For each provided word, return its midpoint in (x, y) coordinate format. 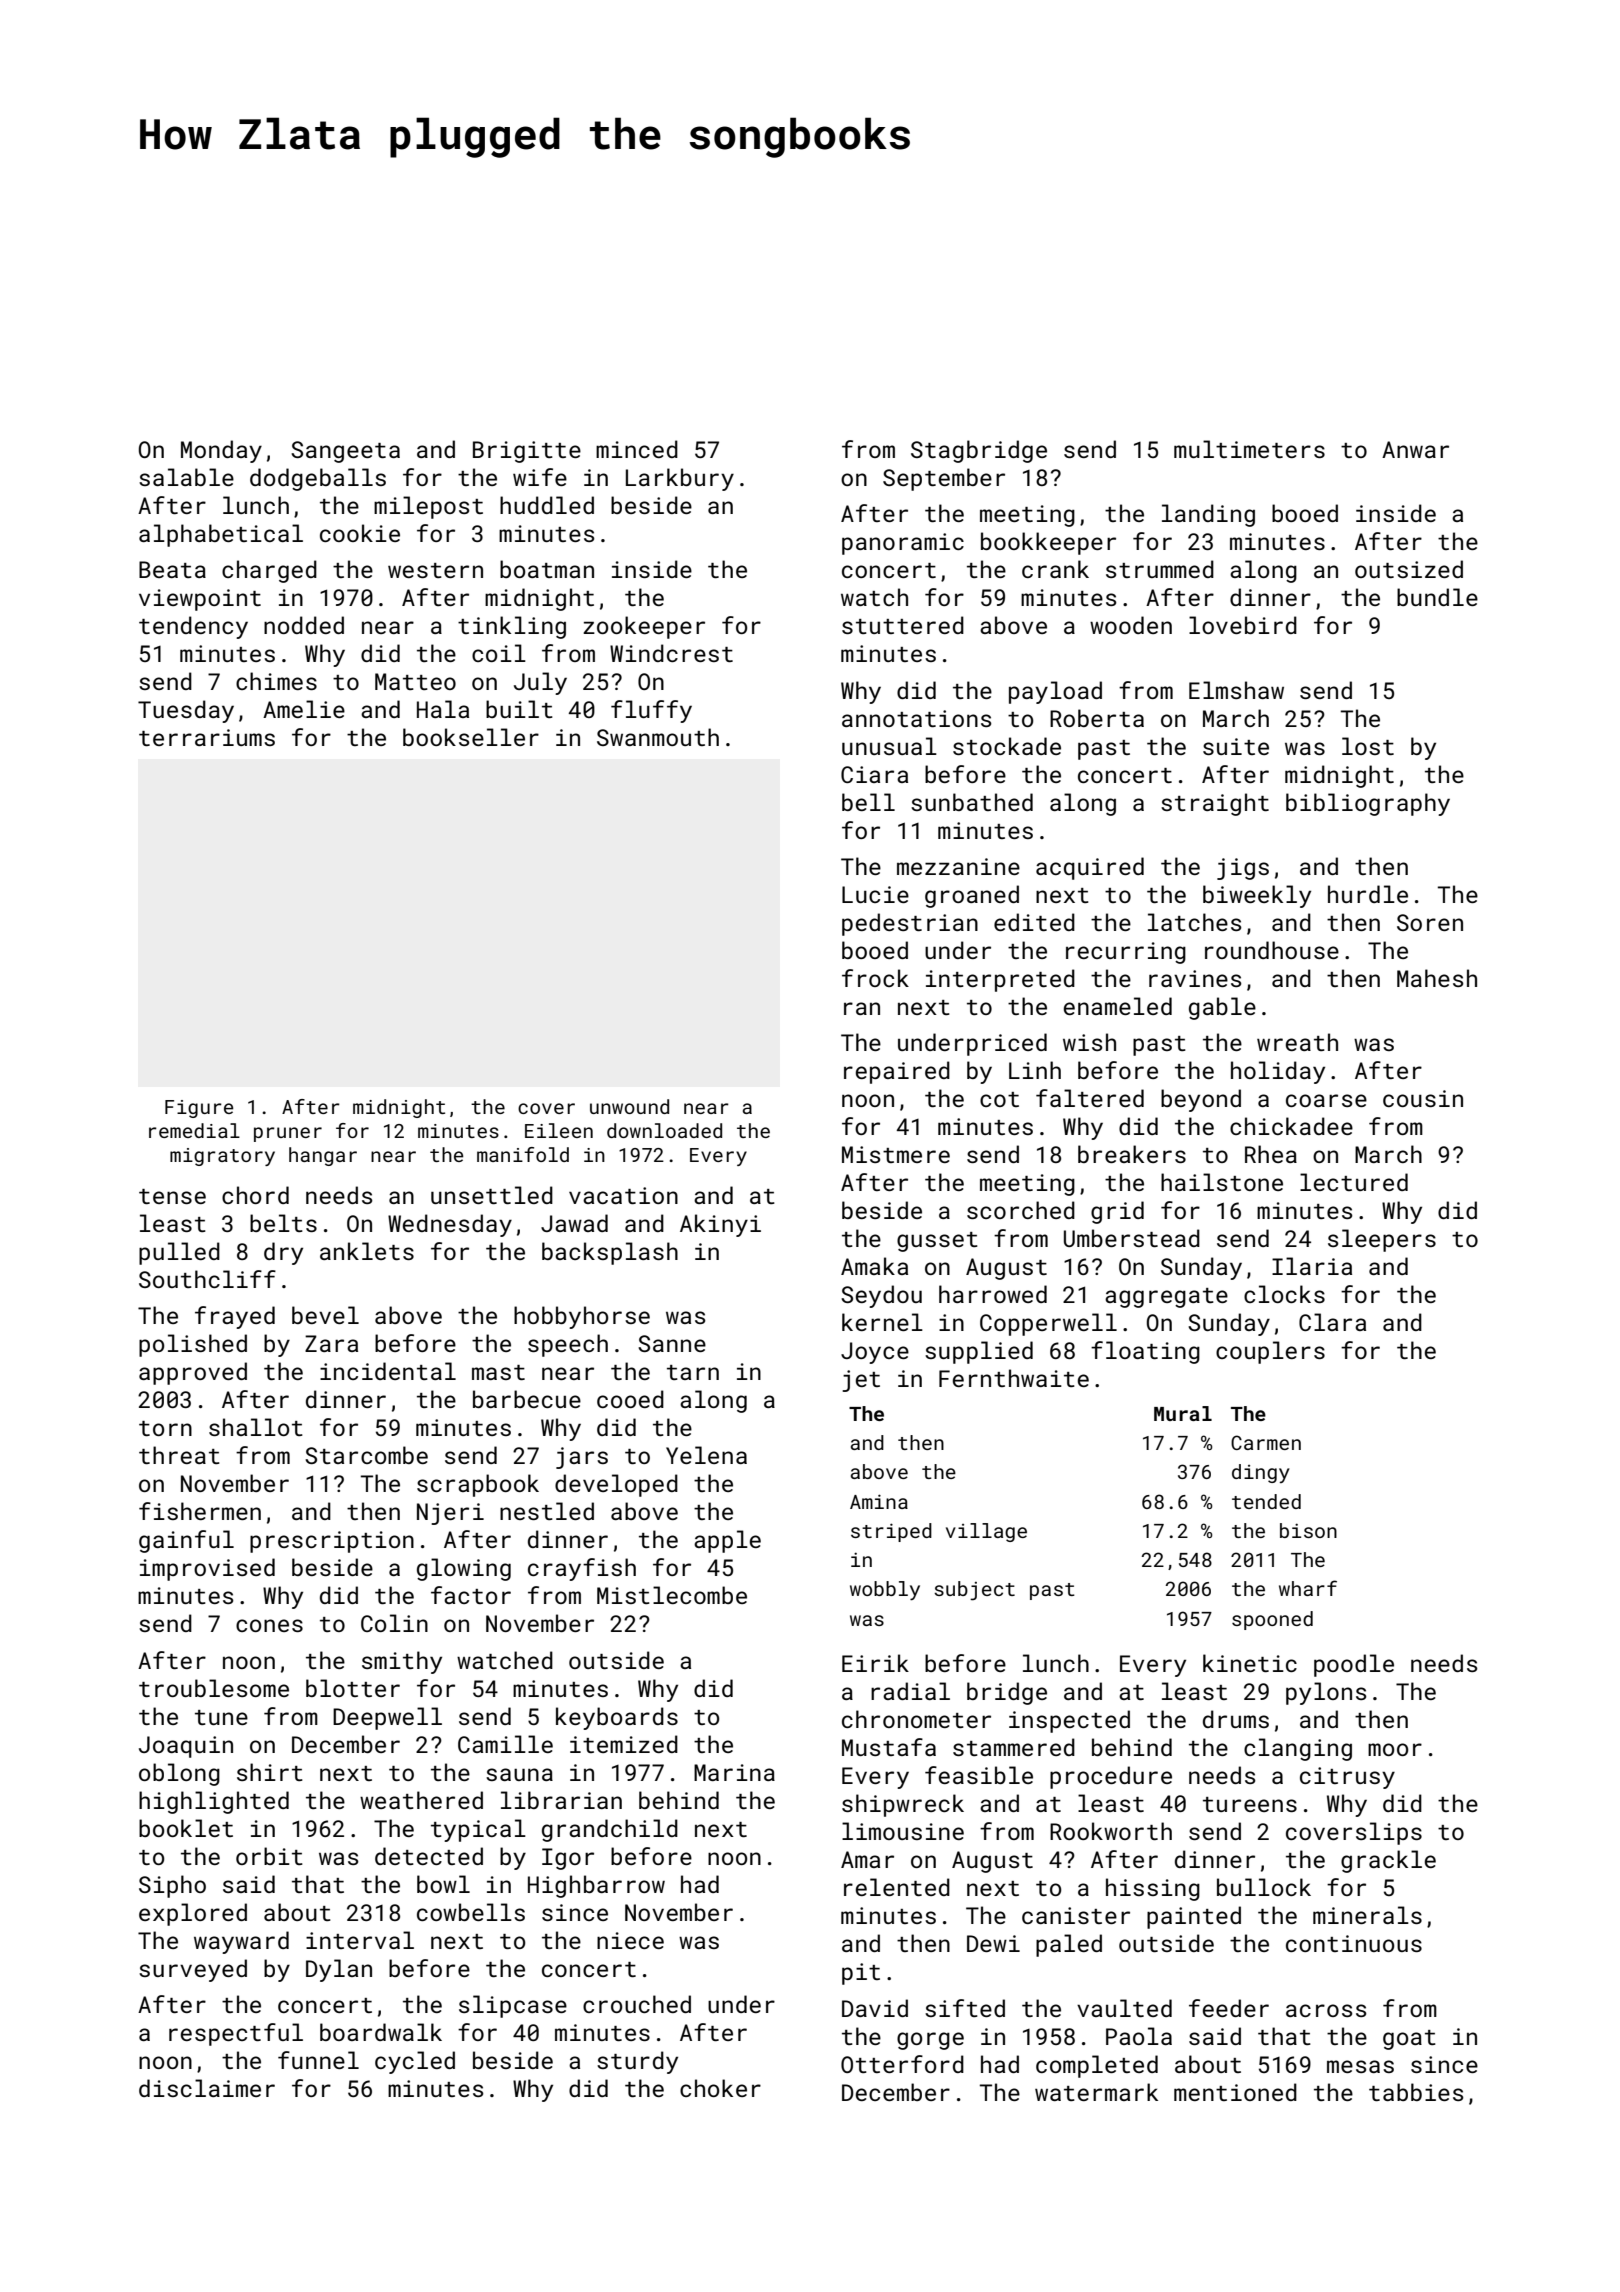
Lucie (875, 894)
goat (1409, 2040)
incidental (388, 1371)
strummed (1160, 569)
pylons (1326, 1693)
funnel (318, 2060)
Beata (172, 569)
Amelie (304, 709)
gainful (186, 1541)
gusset (937, 1242)
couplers (1270, 1352)
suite (1236, 746)
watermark (1096, 2092)
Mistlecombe (672, 1595)
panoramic (903, 544)
